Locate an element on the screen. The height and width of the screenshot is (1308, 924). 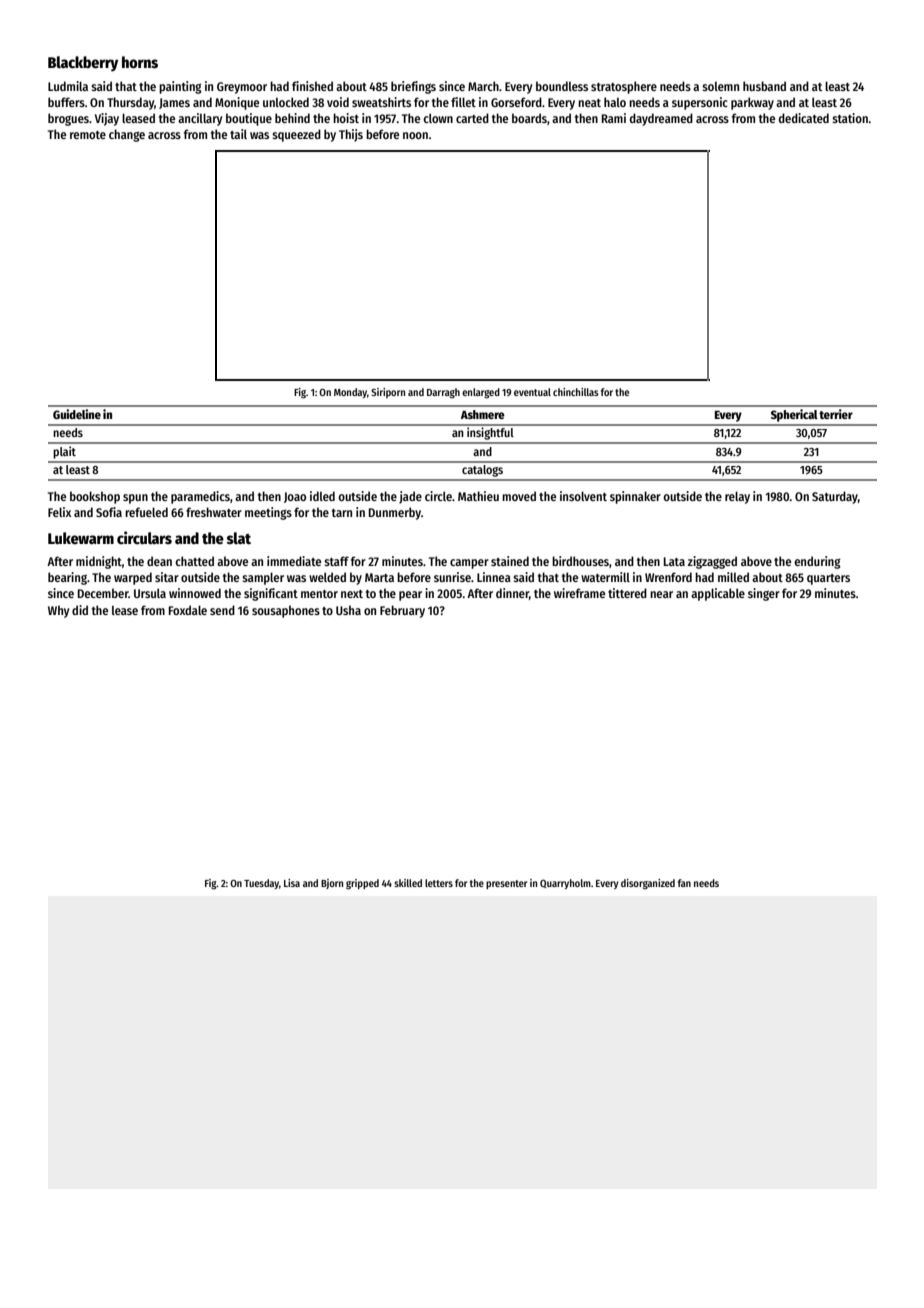
Tuesday is located at coordinates (261, 884).
